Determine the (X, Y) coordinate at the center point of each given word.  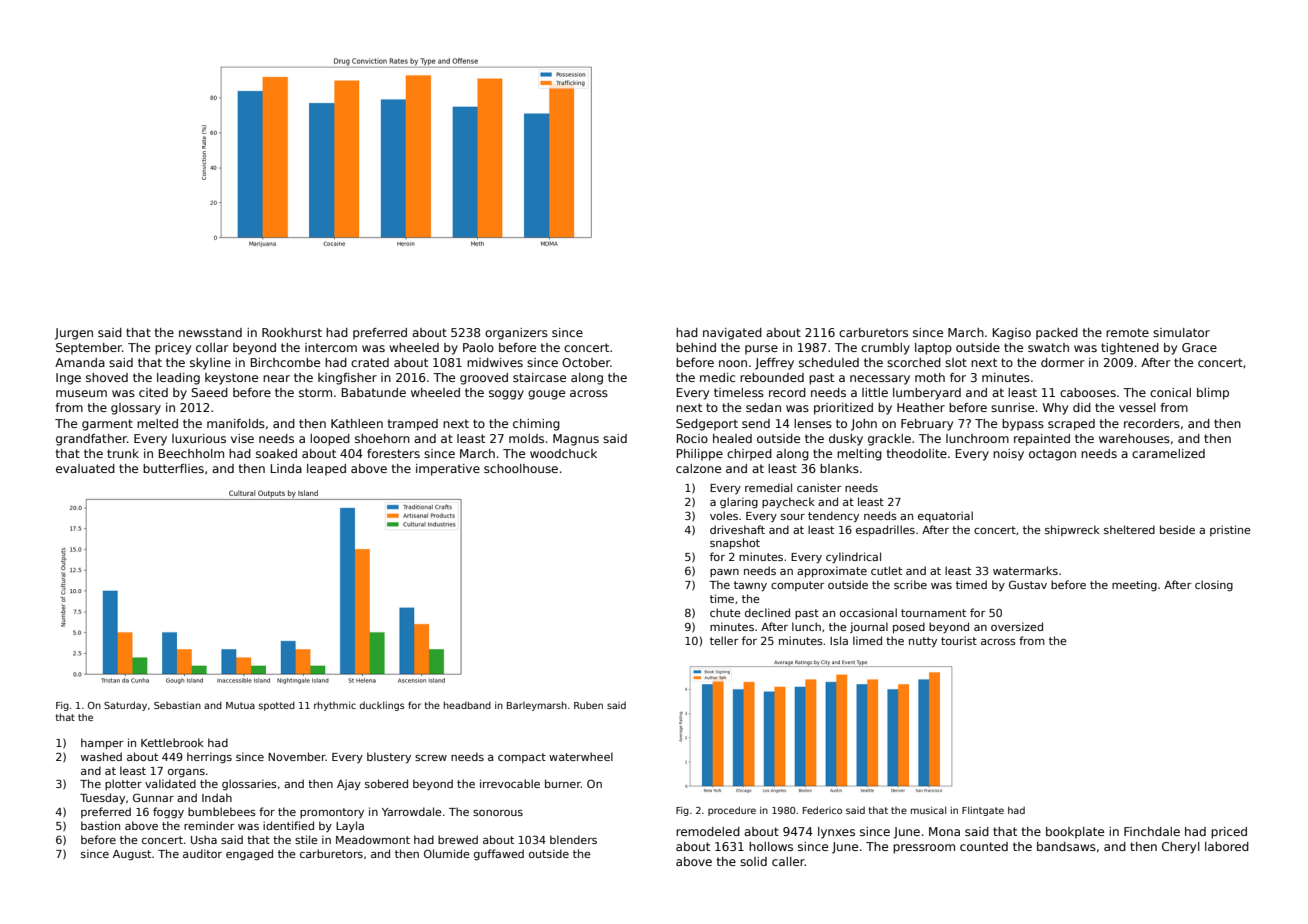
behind (696, 347)
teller (724, 640)
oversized (1017, 626)
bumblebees (222, 811)
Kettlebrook (172, 742)
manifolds (236, 423)
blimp (1213, 394)
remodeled (708, 831)
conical (1170, 392)
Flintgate (983, 811)
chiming (536, 425)
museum (81, 393)
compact (522, 758)
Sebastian (177, 705)
